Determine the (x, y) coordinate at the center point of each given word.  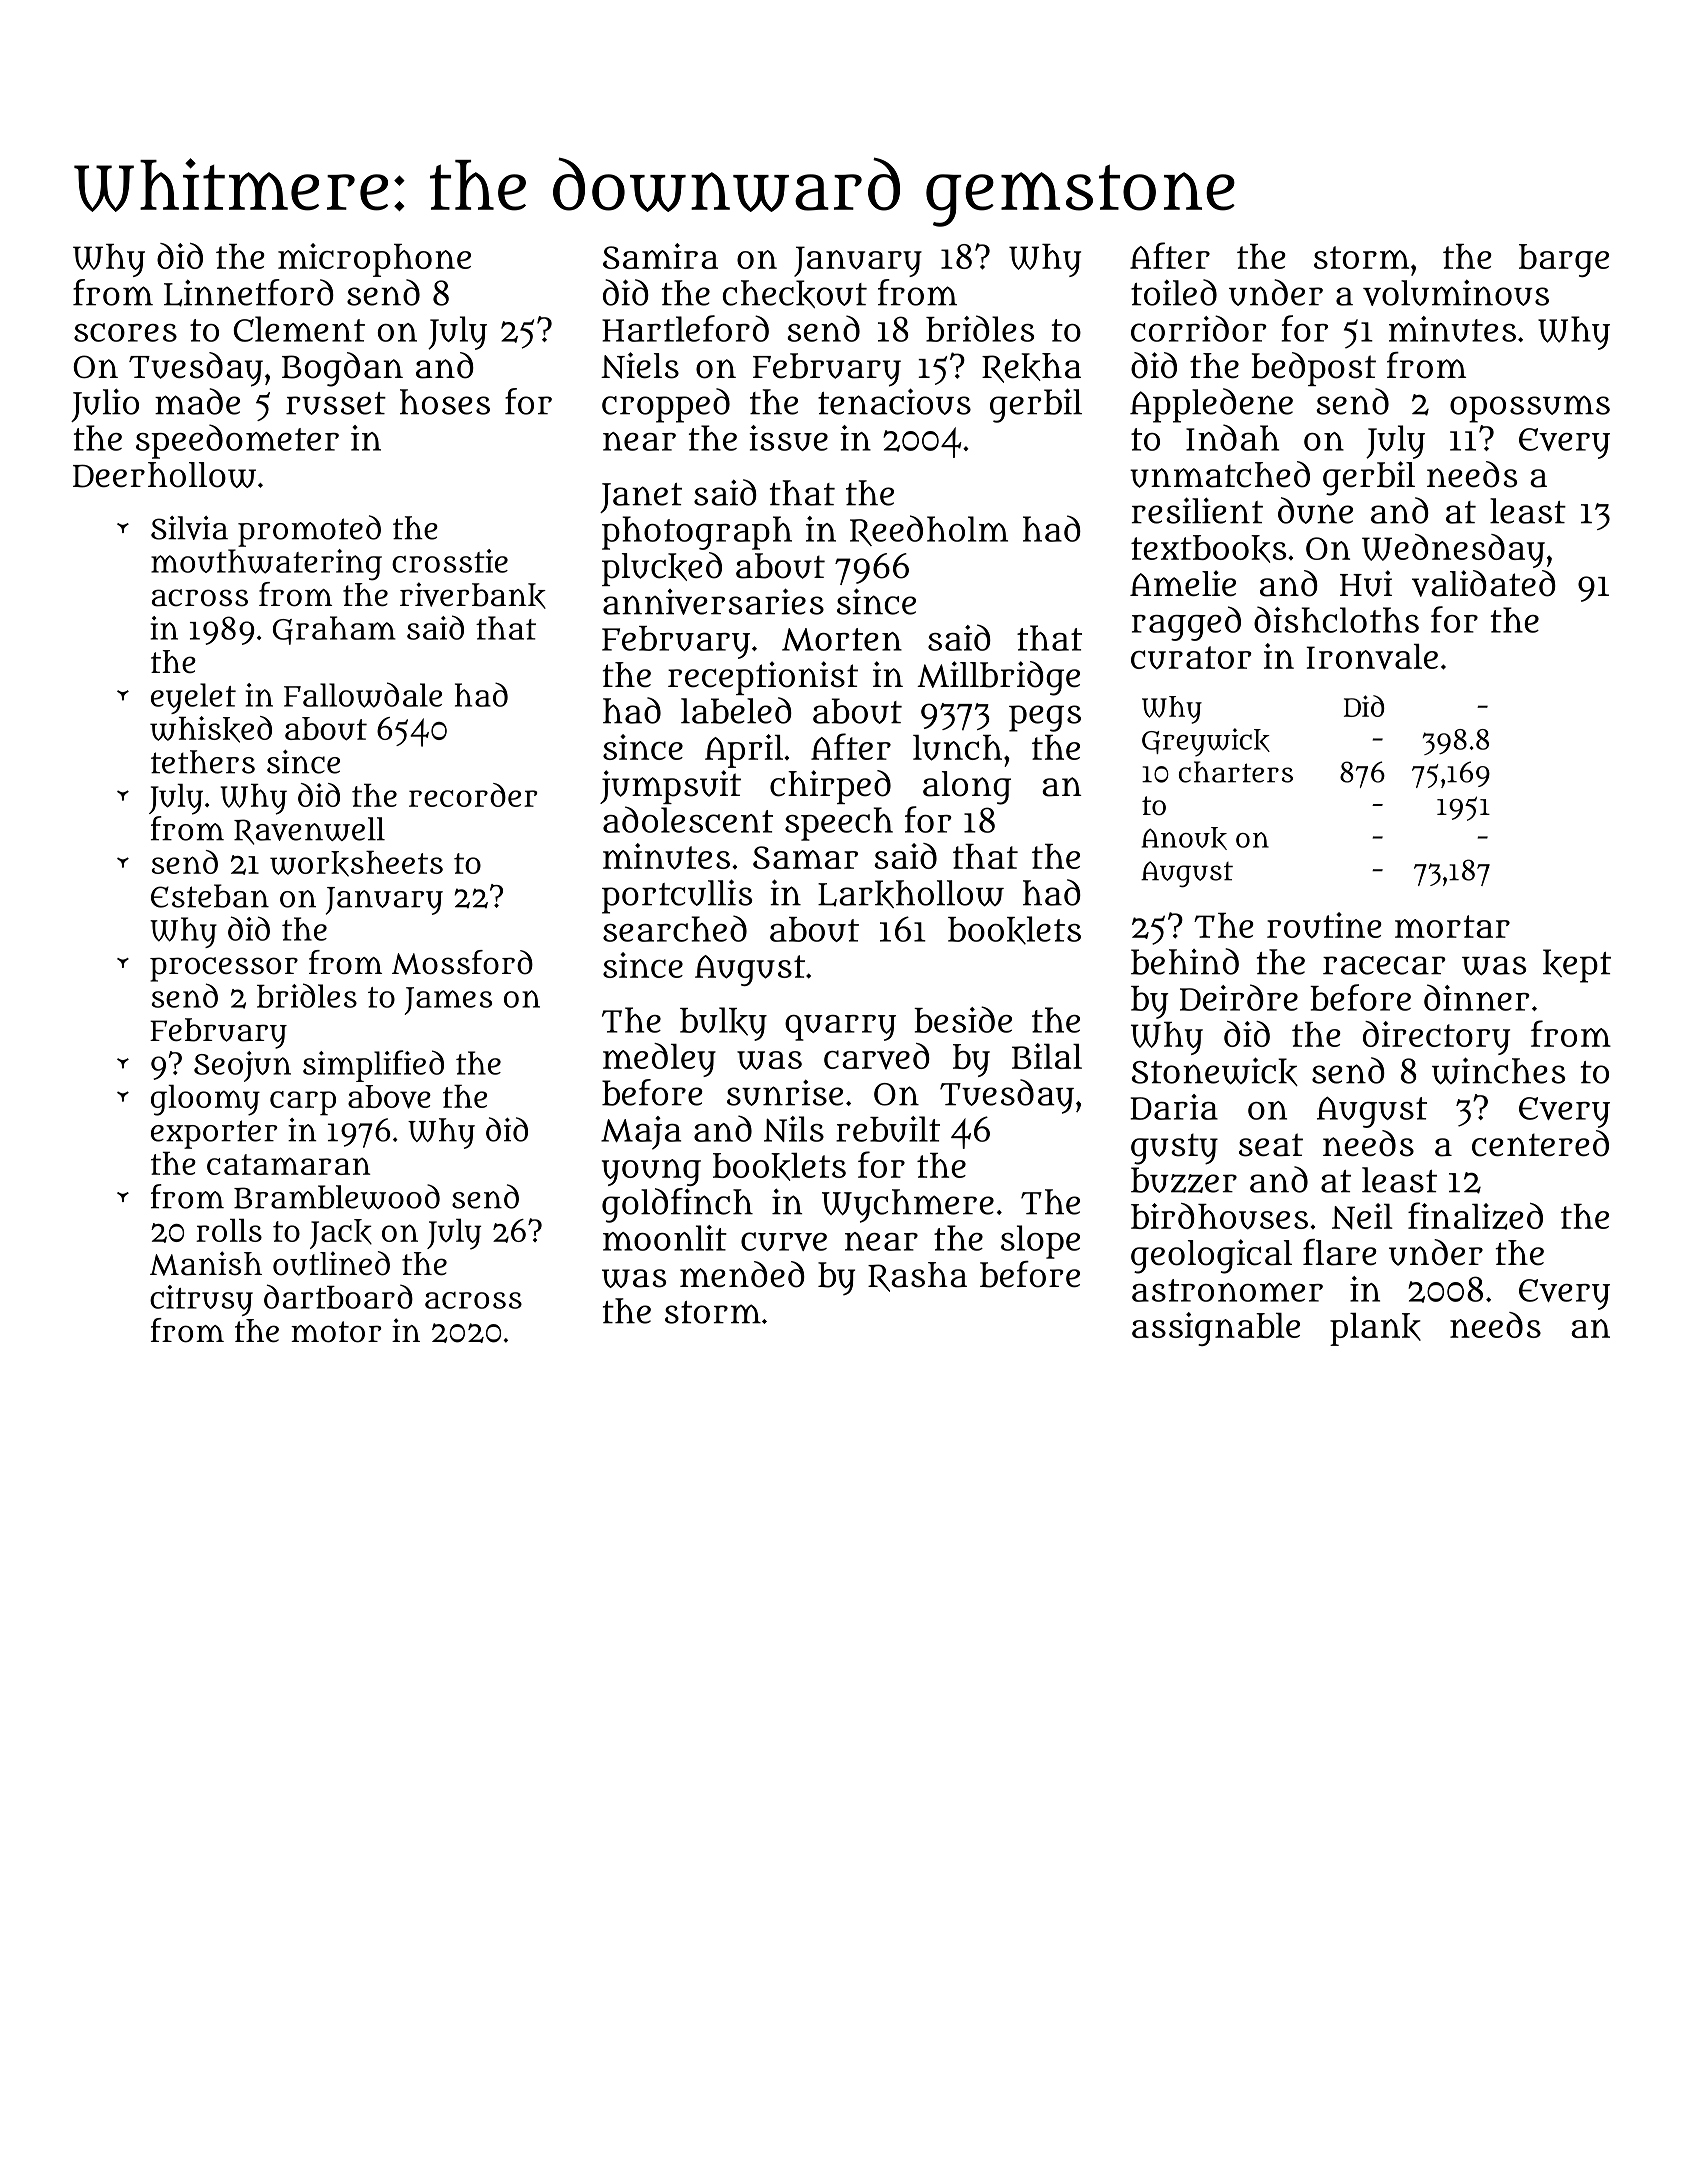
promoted (309, 531)
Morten (842, 639)
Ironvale (1372, 657)
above (389, 1097)
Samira (660, 256)
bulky (723, 1024)
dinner (1477, 997)
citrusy (201, 1300)
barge (1564, 260)
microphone (374, 260)
